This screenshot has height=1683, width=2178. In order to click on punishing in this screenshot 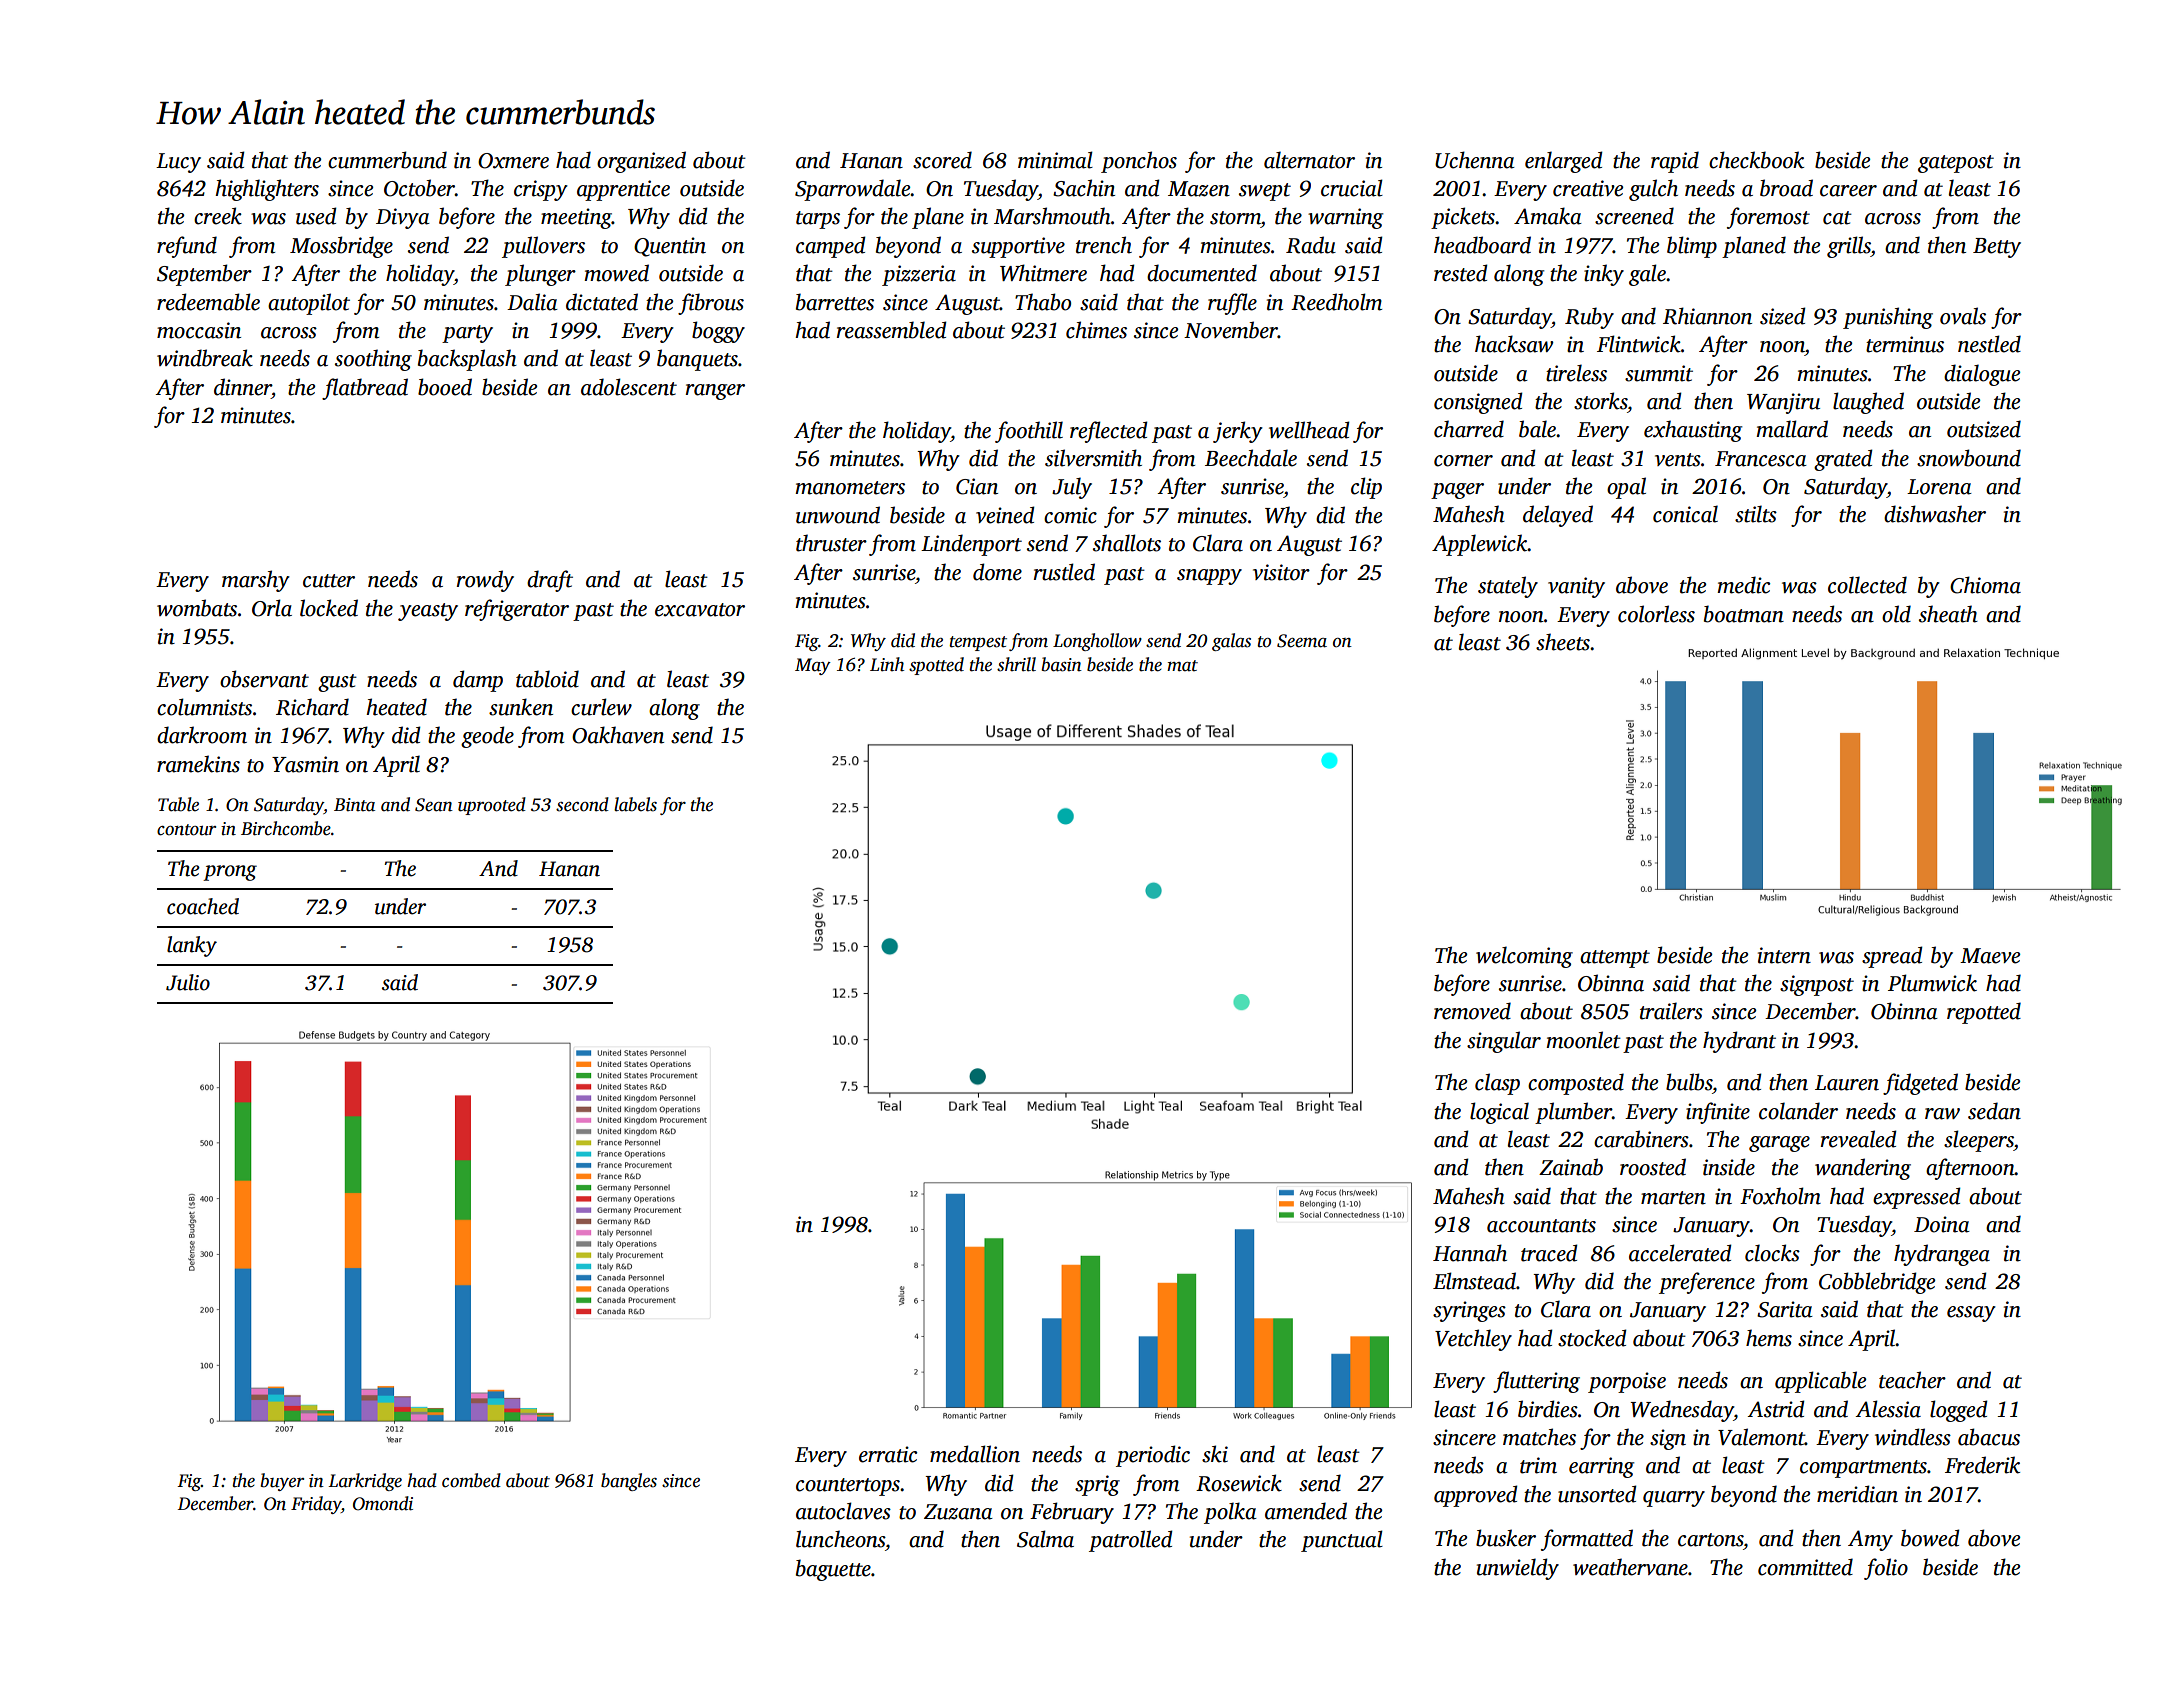, I will do `click(1888, 318)`.
